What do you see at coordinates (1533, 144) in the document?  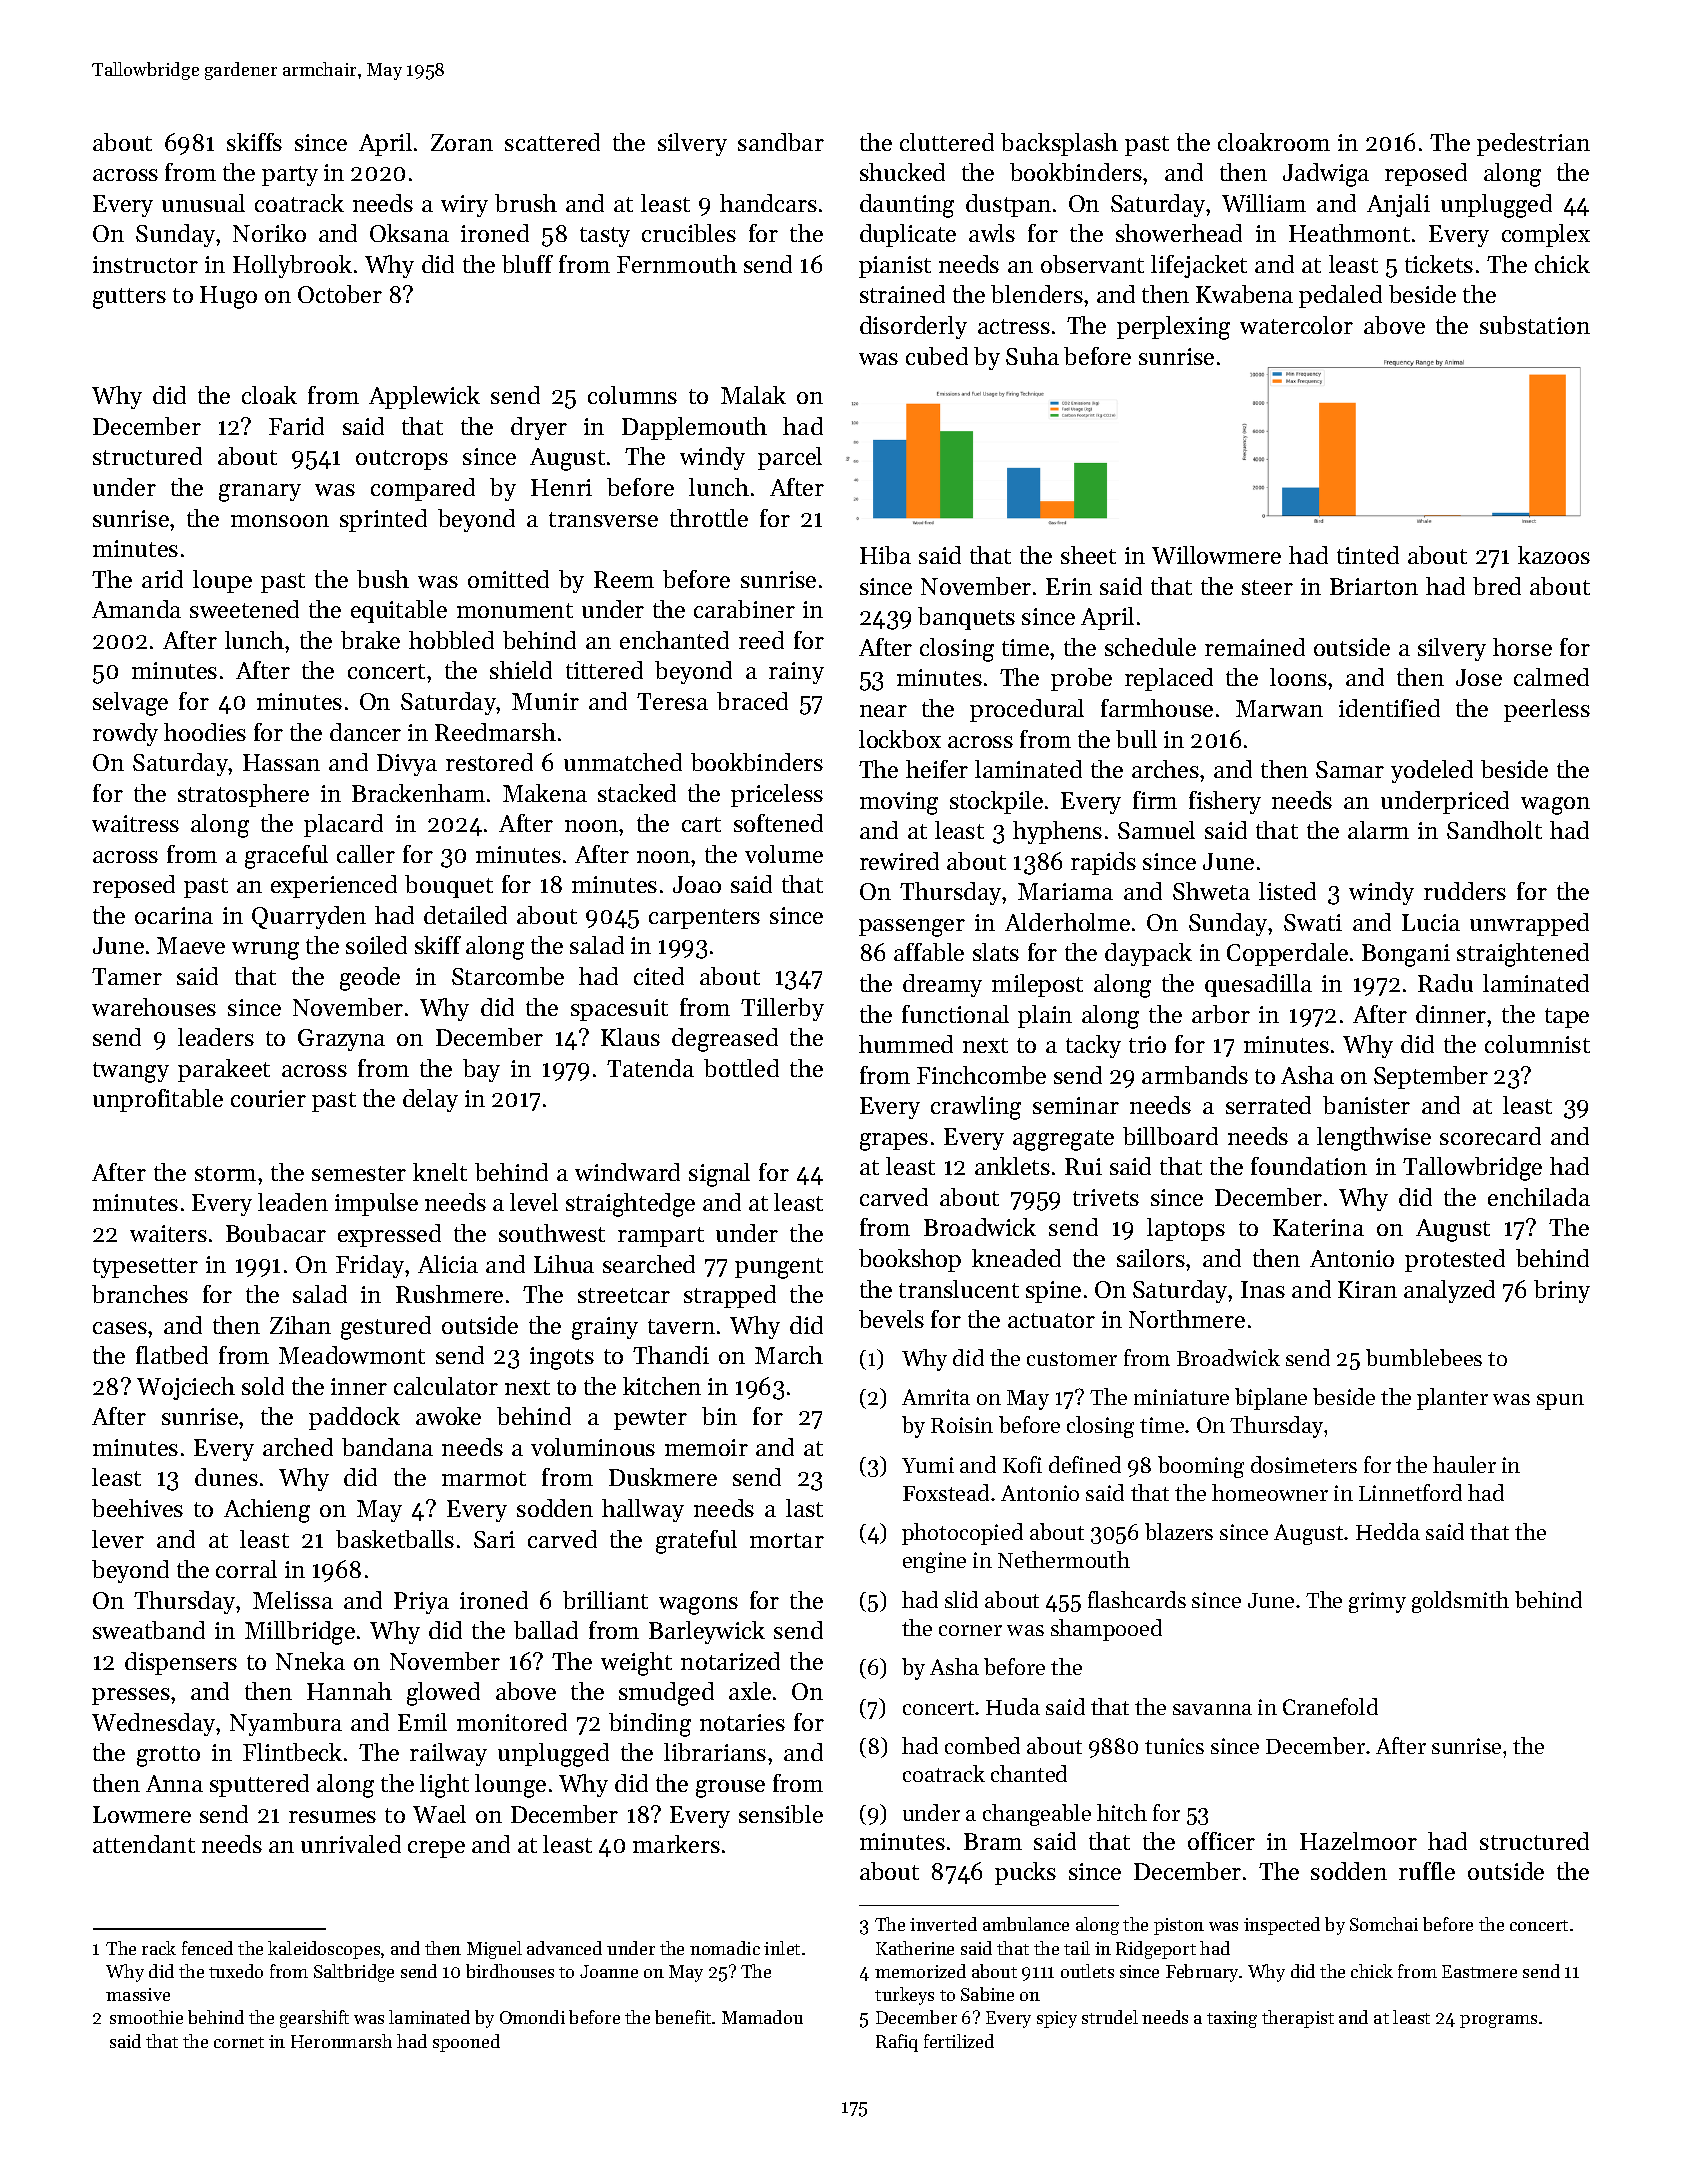 I see `pedestrian` at bounding box center [1533, 144].
